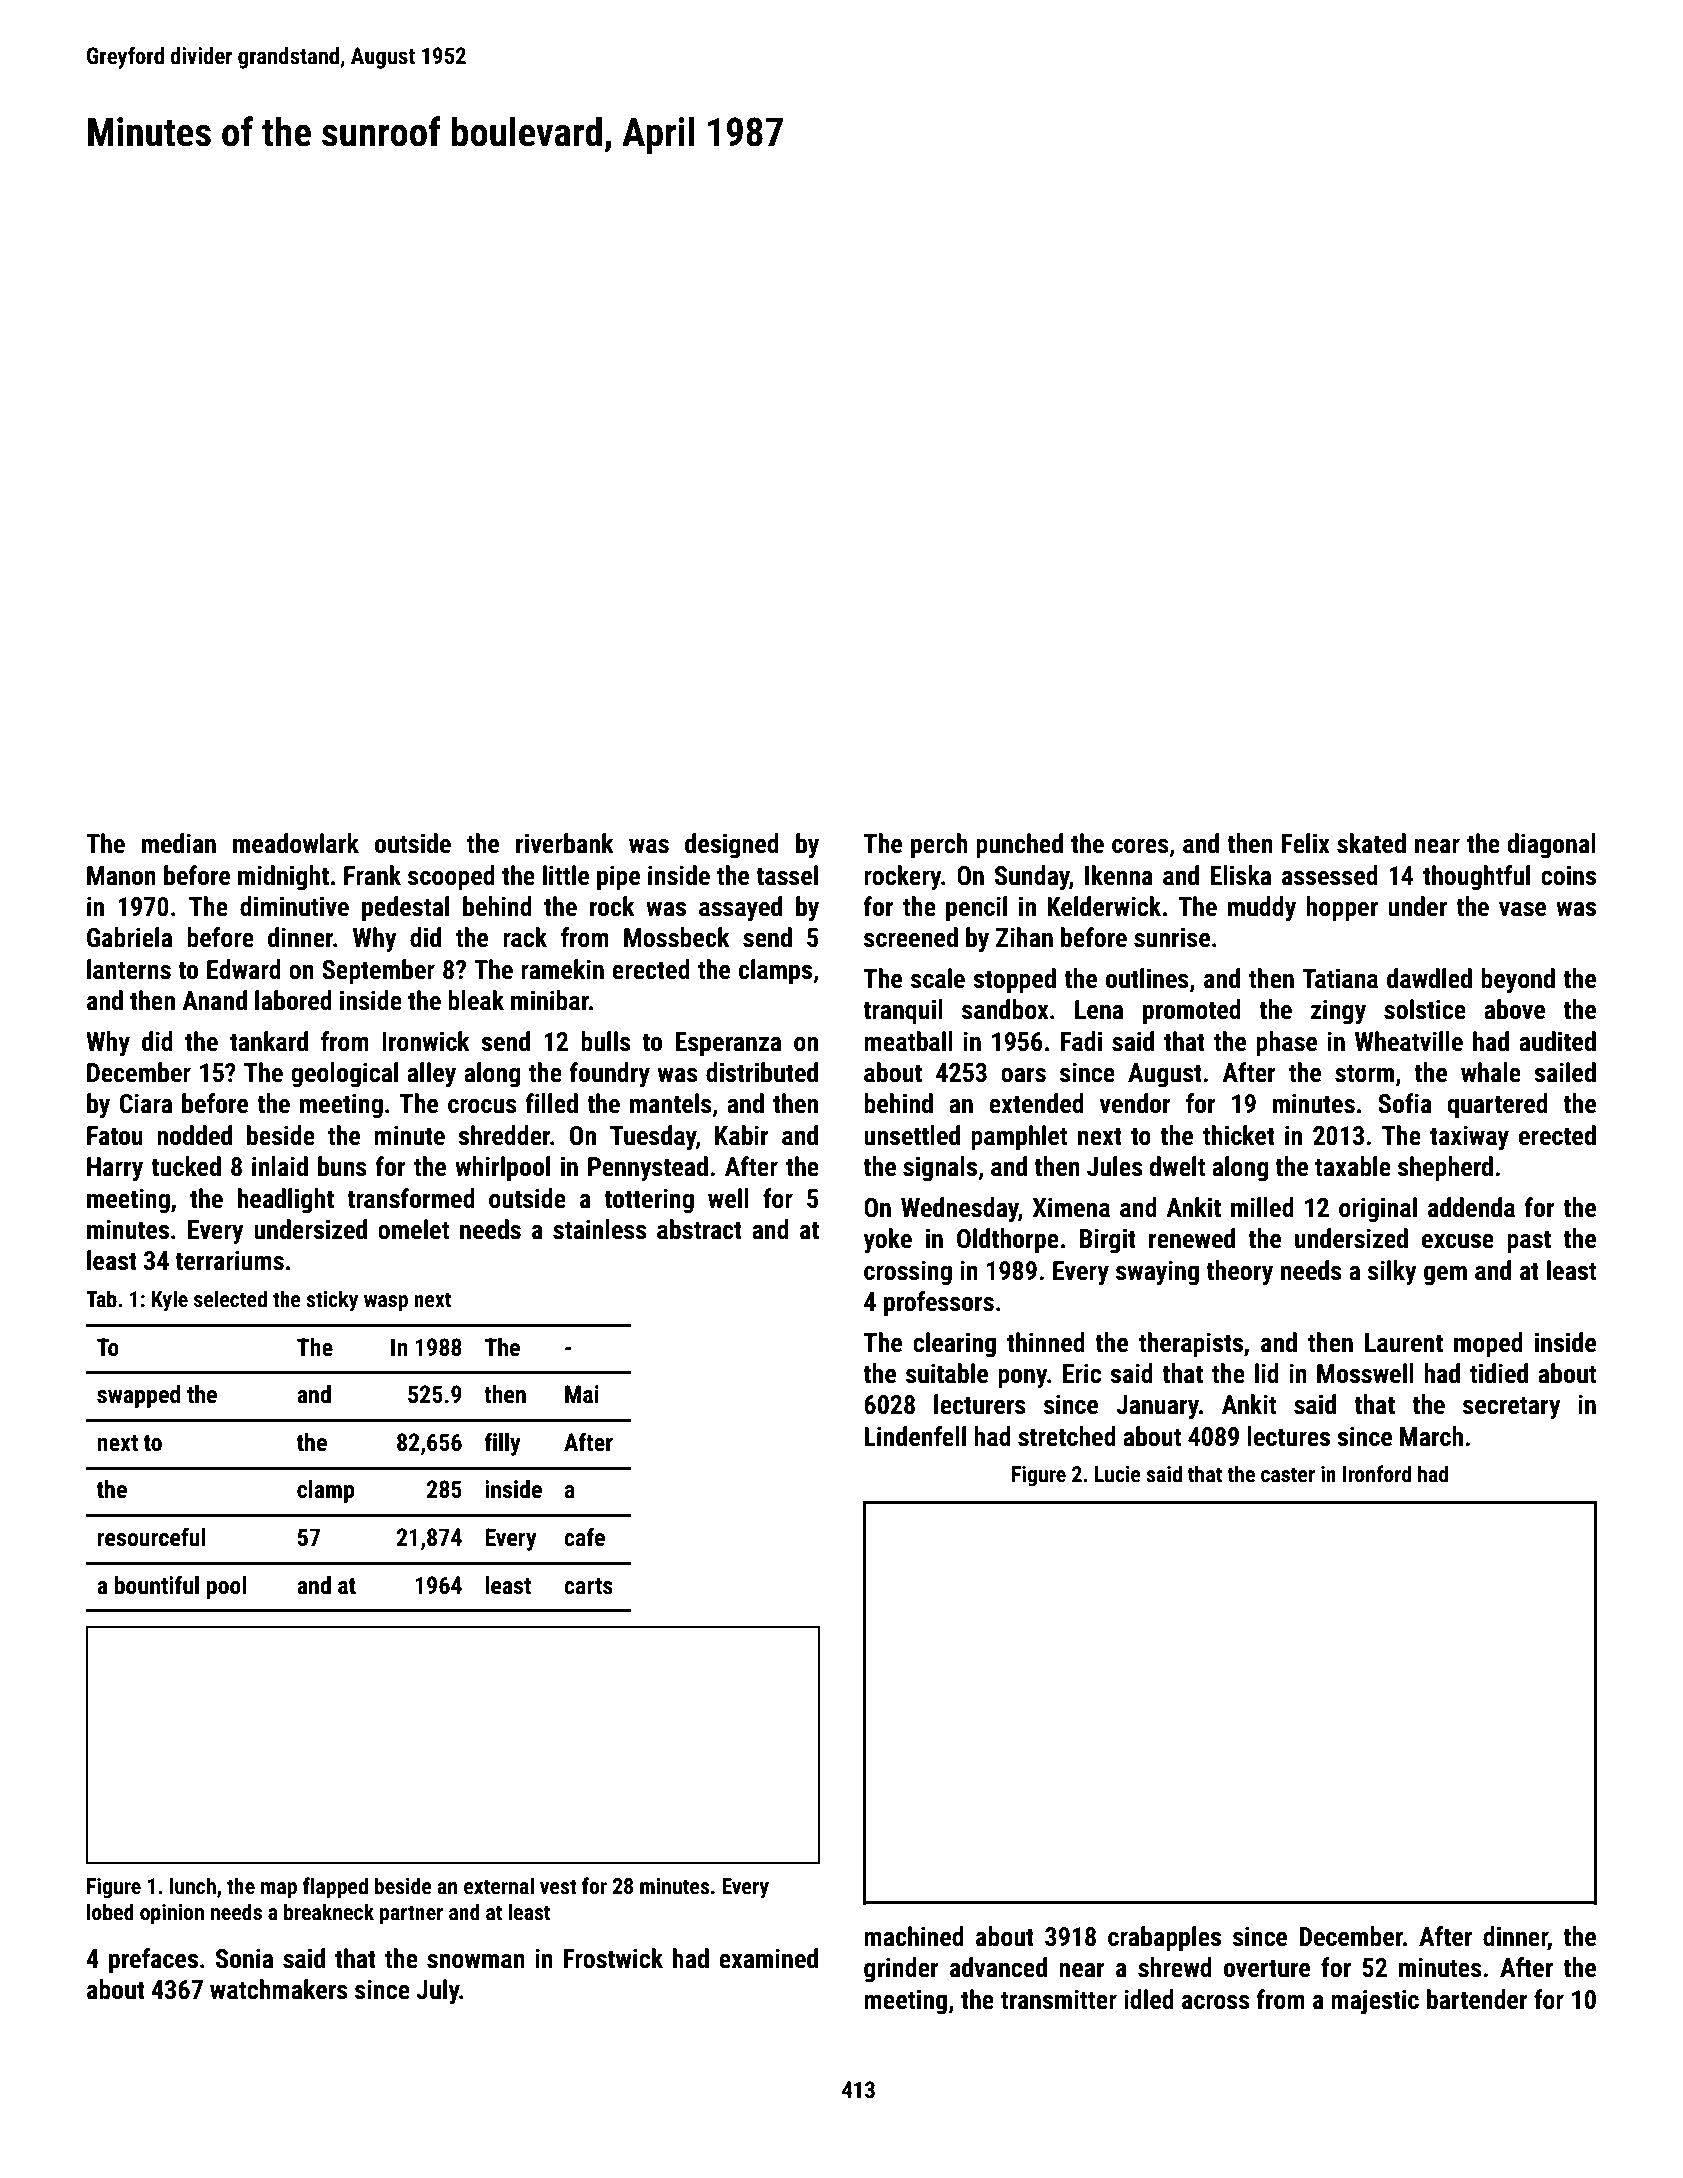 Image resolution: width=1683 pixels, height=2178 pixels. What do you see at coordinates (1471, 1207) in the image?
I see `addenda` at bounding box center [1471, 1207].
